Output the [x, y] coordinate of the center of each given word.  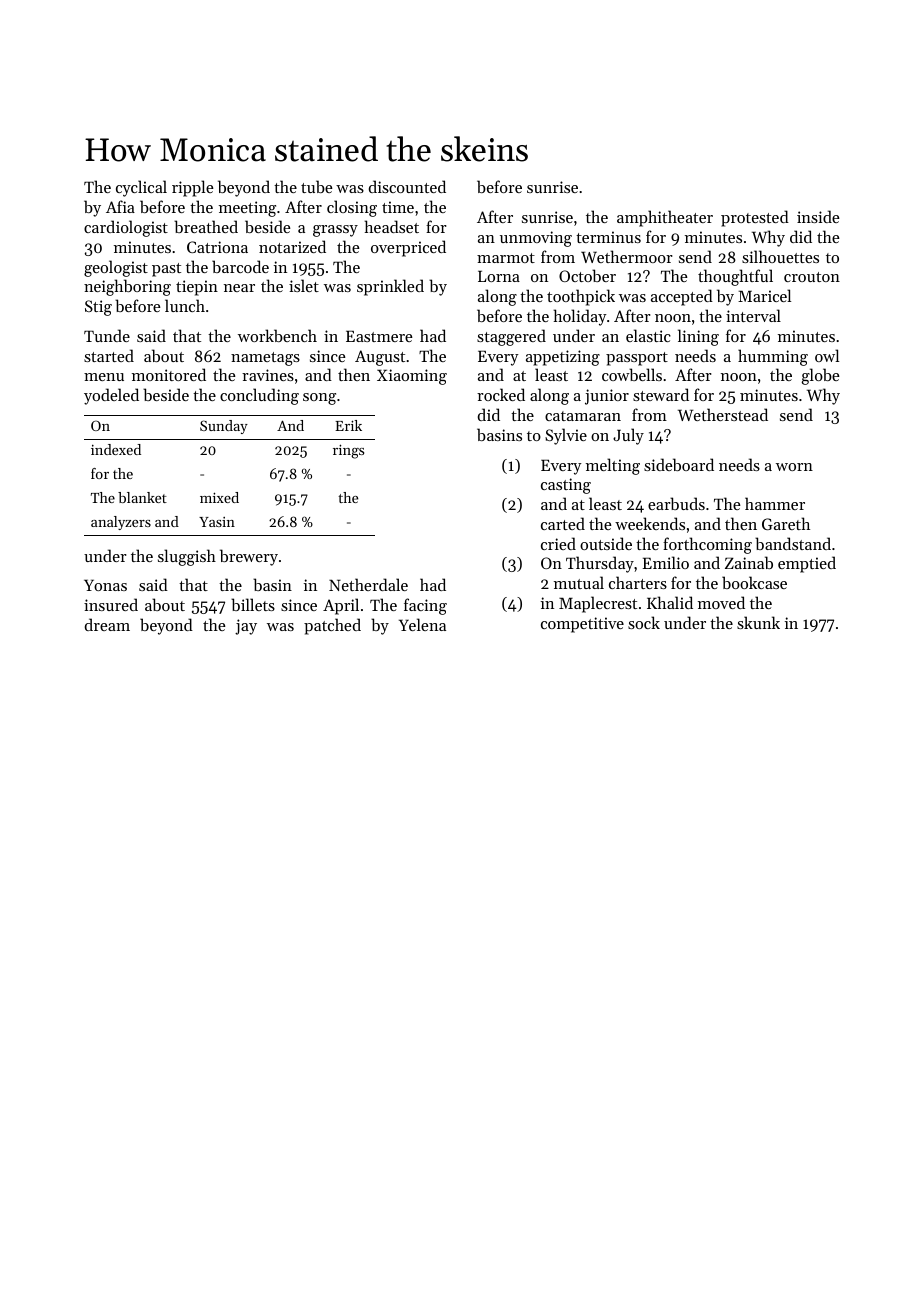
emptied [807, 564]
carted [563, 523]
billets [253, 604]
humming [773, 357]
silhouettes [780, 256]
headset [391, 226]
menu [104, 377]
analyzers [121, 523]
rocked [501, 394]
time [398, 207]
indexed [116, 449]
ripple [193, 188]
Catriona [217, 247]
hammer [775, 503]
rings [348, 451]
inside [818, 216]
